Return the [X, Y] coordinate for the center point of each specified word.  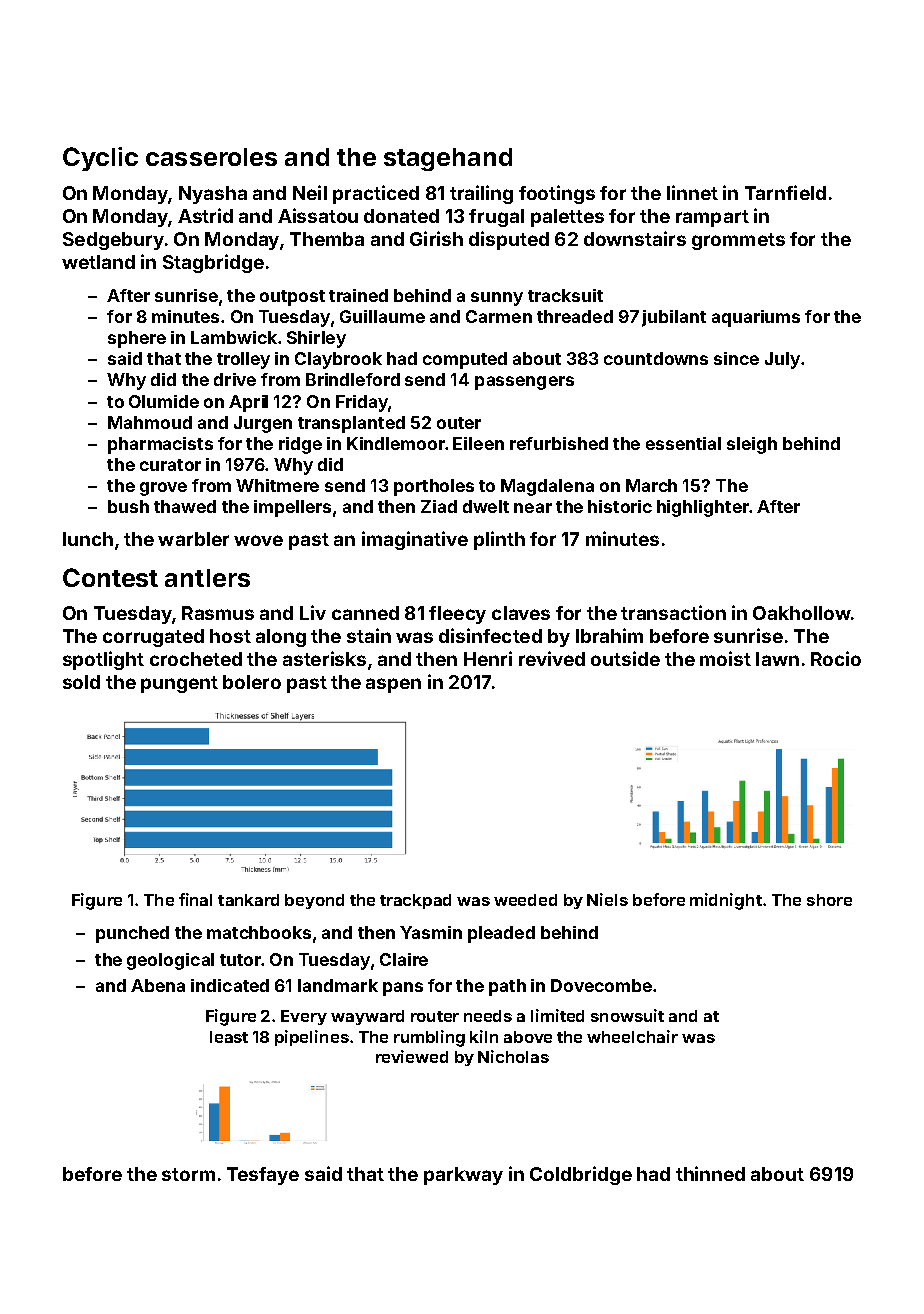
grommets [738, 241]
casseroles [211, 157]
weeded [525, 900]
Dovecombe [601, 985]
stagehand [448, 159]
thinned [710, 1173]
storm [188, 1174]
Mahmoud [150, 422]
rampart [712, 218]
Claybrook [338, 360]
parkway [463, 1176]
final [195, 899]
